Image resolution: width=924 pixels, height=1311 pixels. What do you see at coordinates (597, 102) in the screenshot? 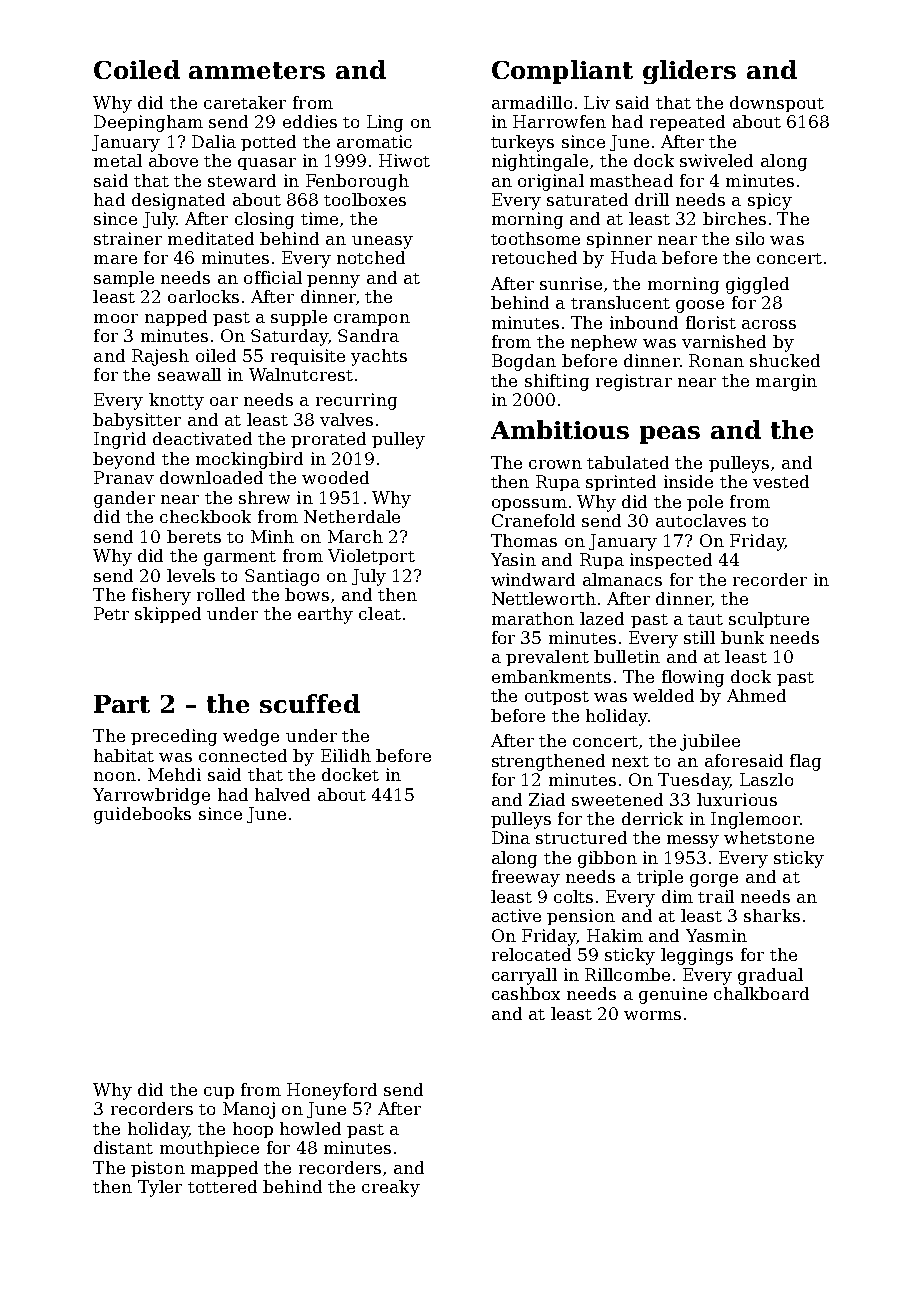
I see `Liv` at bounding box center [597, 102].
